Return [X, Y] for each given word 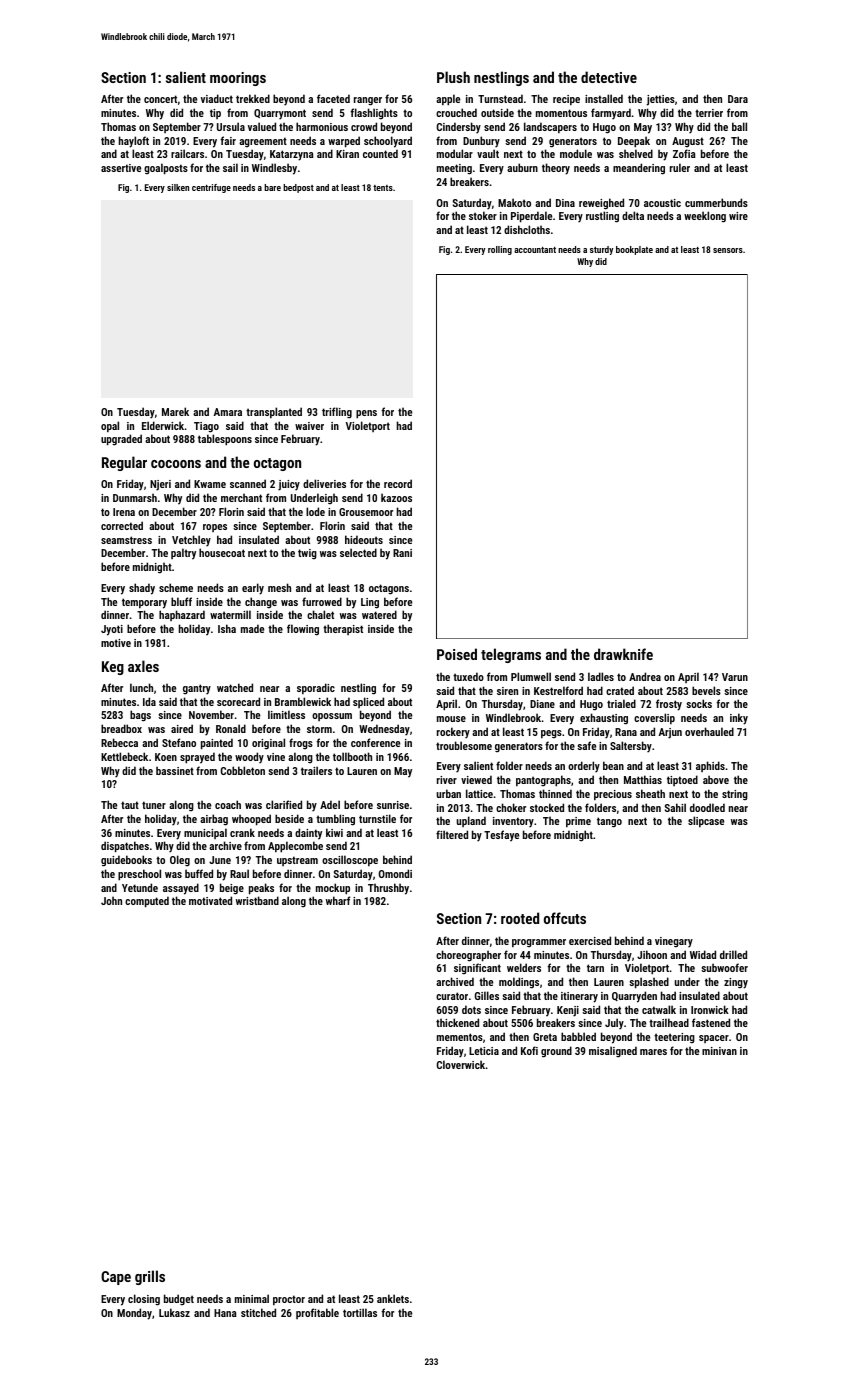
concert [160, 99]
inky [739, 719]
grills [150, 1277]
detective [609, 77]
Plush [453, 77]
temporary [144, 603]
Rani [402, 553]
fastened [711, 1022]
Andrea [645, 676]
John [111, 900]
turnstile [377, 818]
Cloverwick [461, 1064]
